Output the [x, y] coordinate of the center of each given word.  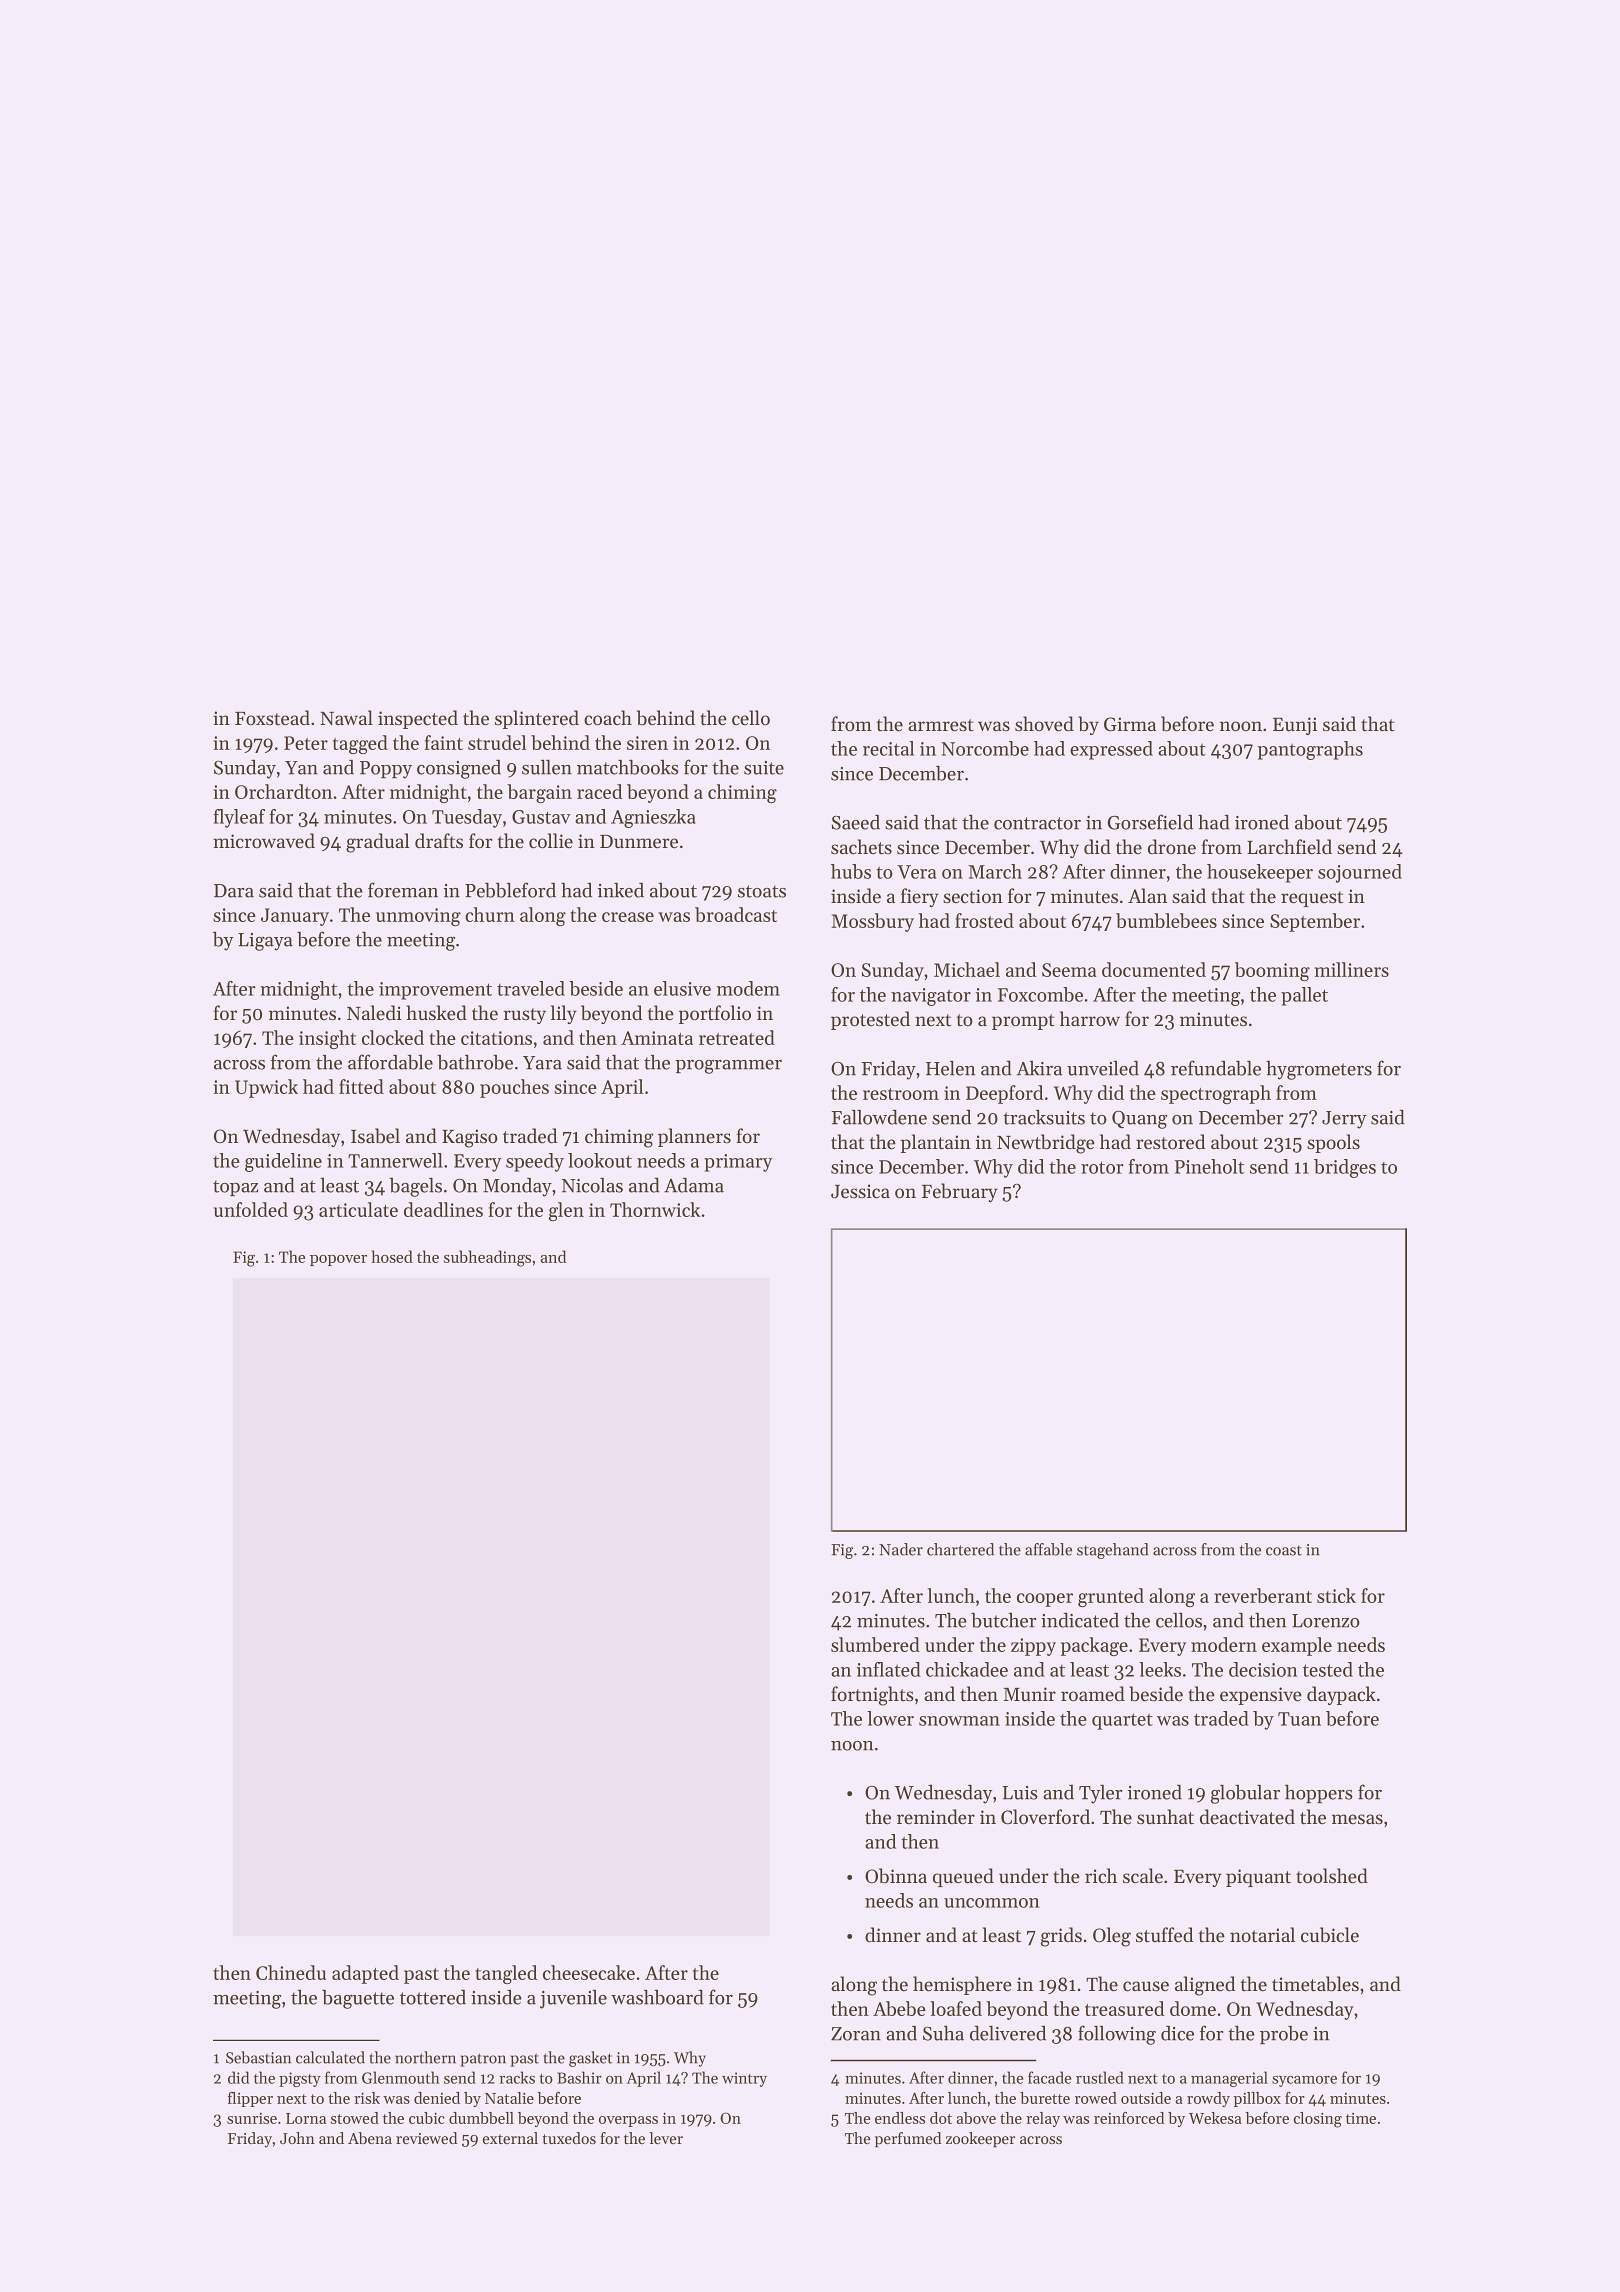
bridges [1345, 1168]
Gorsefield [1150, 822]
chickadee [967, 1669]
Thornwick [655, 1209]
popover [338, 1260]
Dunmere [639, 842]
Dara [234, 891]
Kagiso [470, 1138]
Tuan [1299, 1719]
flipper [250, 2099]
